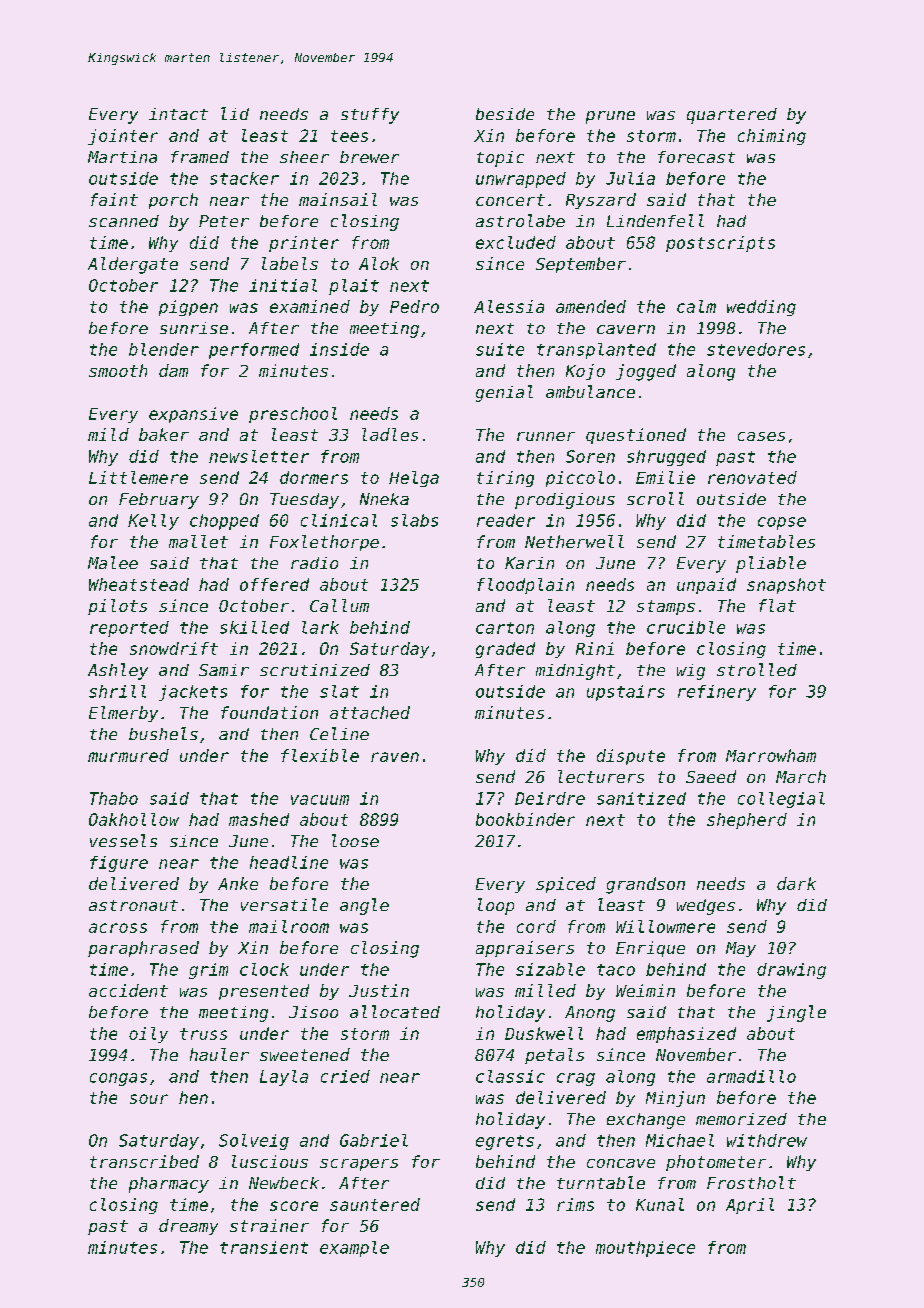 The height and width of the screenshot is (1308, 924). Describe the element at coordinates (364, 906) in the screenshot. I see `angle` at that location.
